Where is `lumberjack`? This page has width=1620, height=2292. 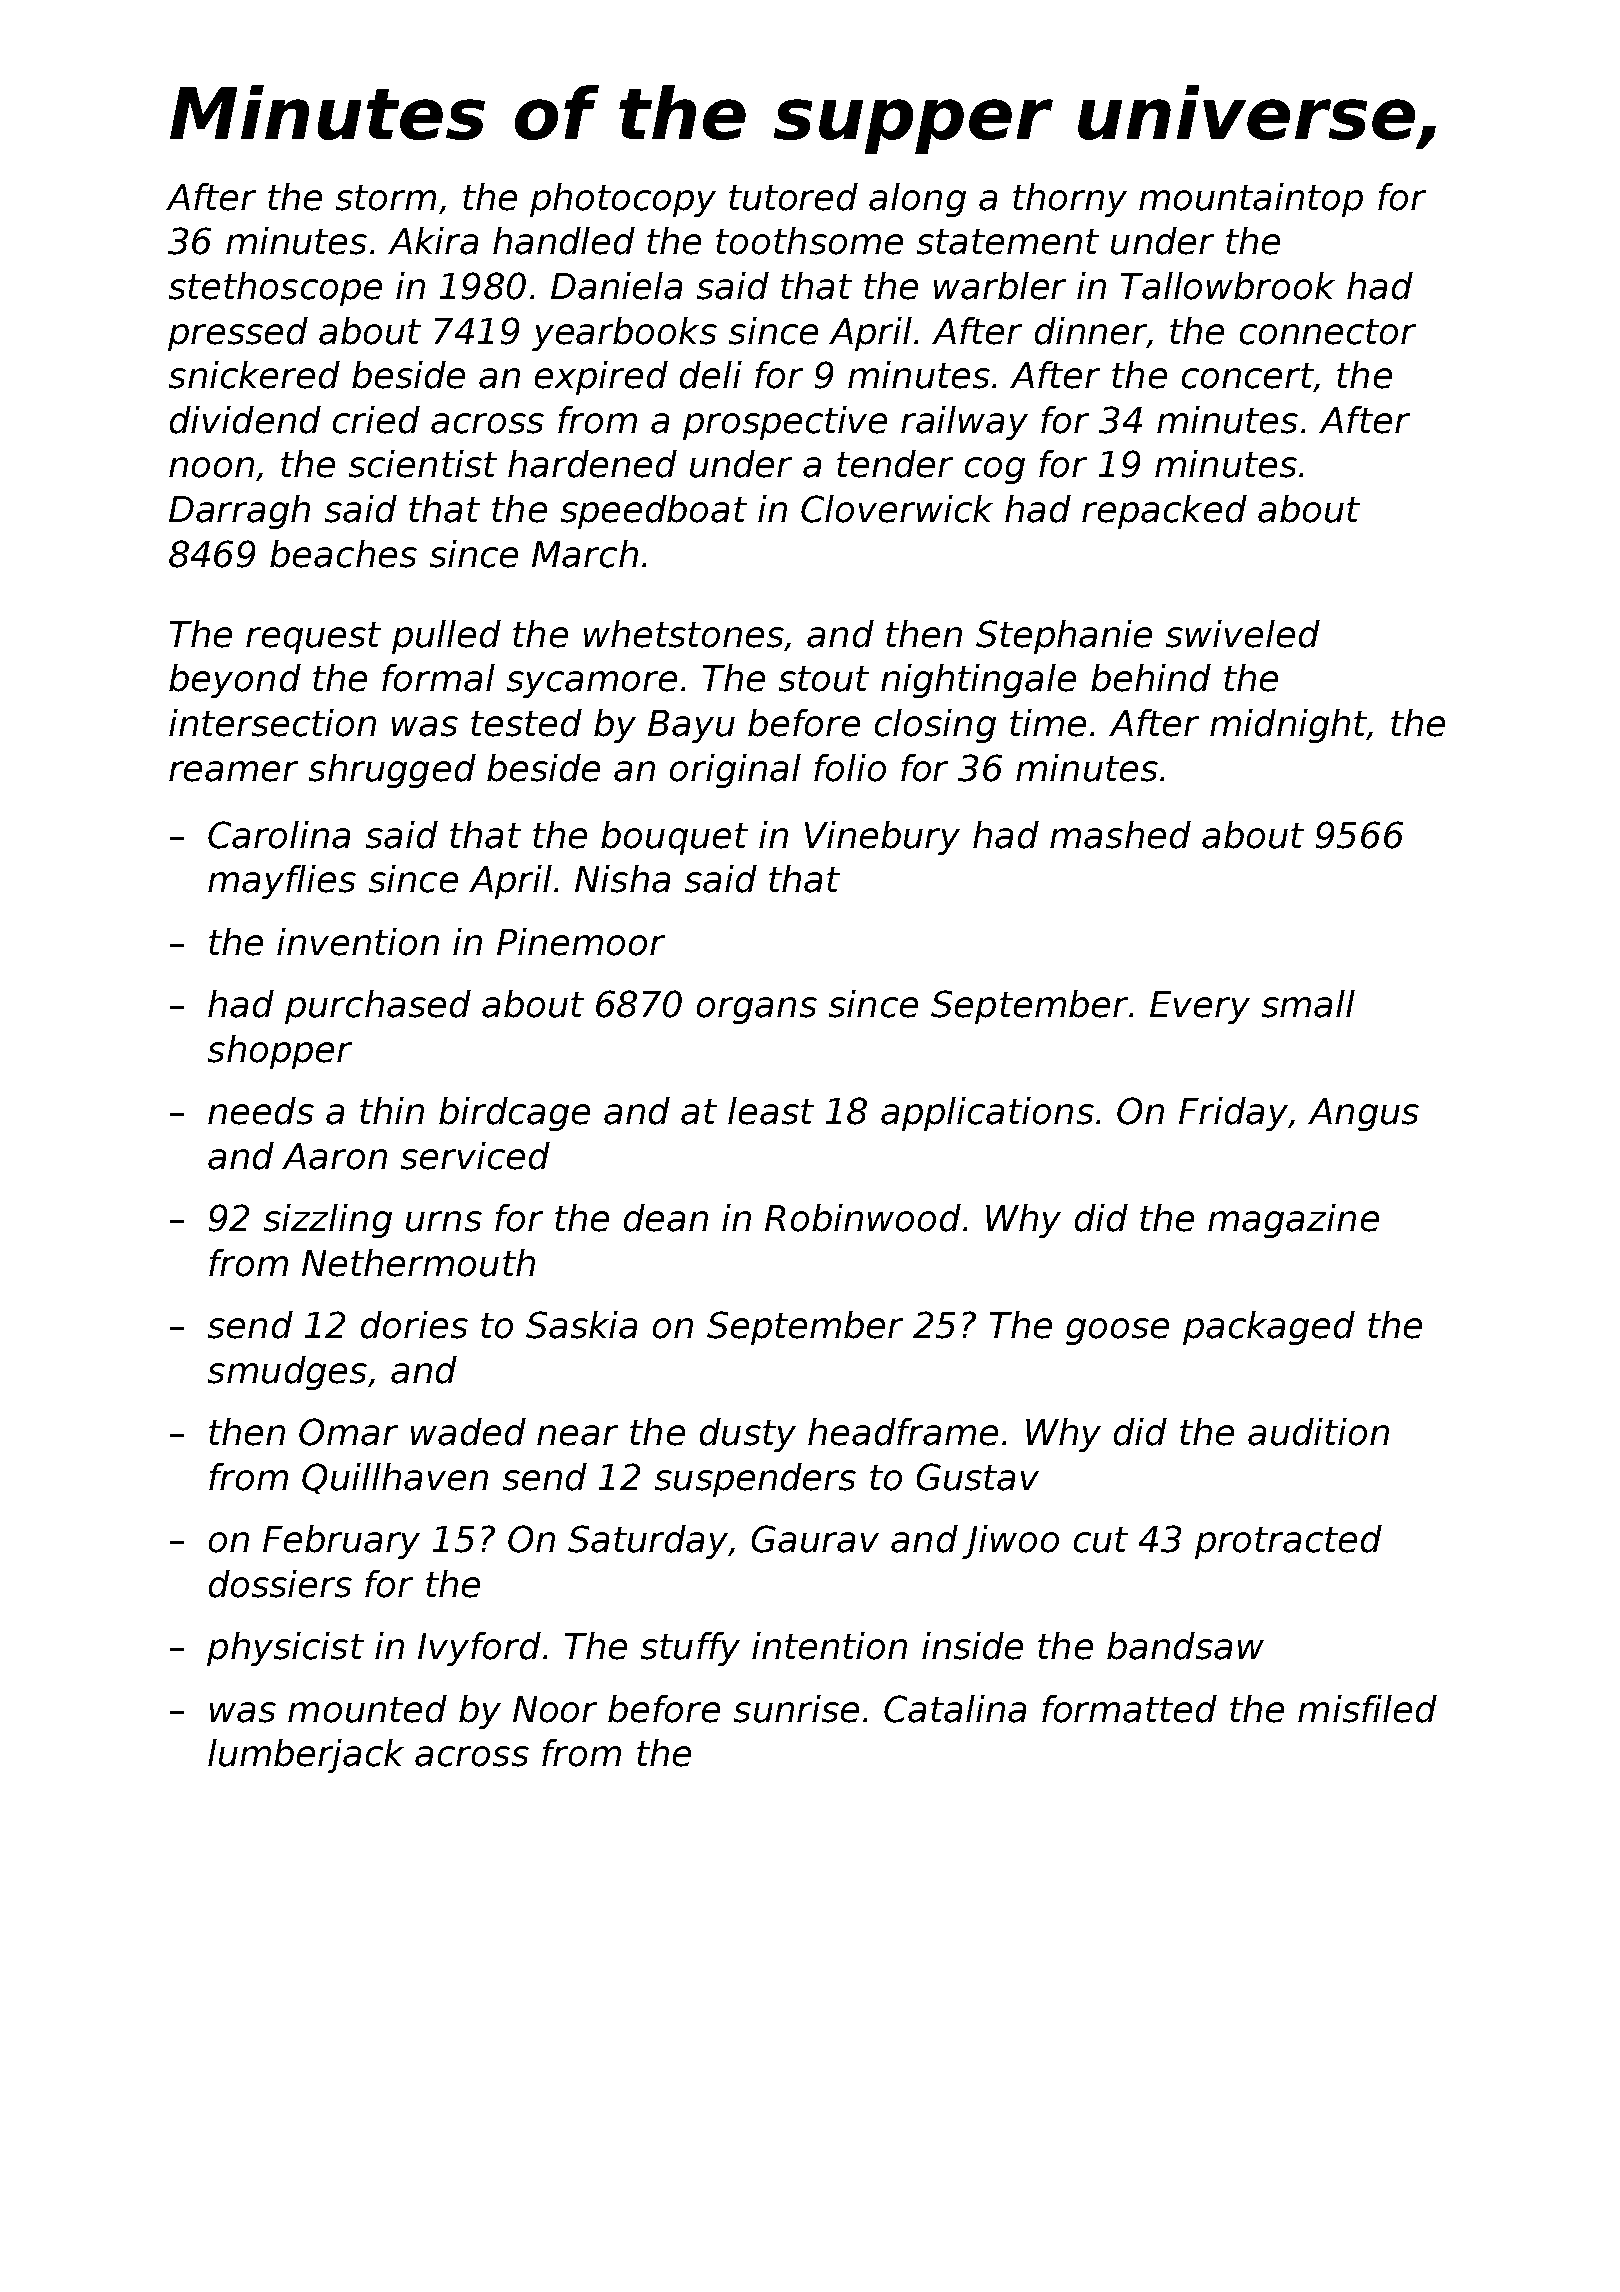 lumberjack is located at coordinates (306, 1756).
